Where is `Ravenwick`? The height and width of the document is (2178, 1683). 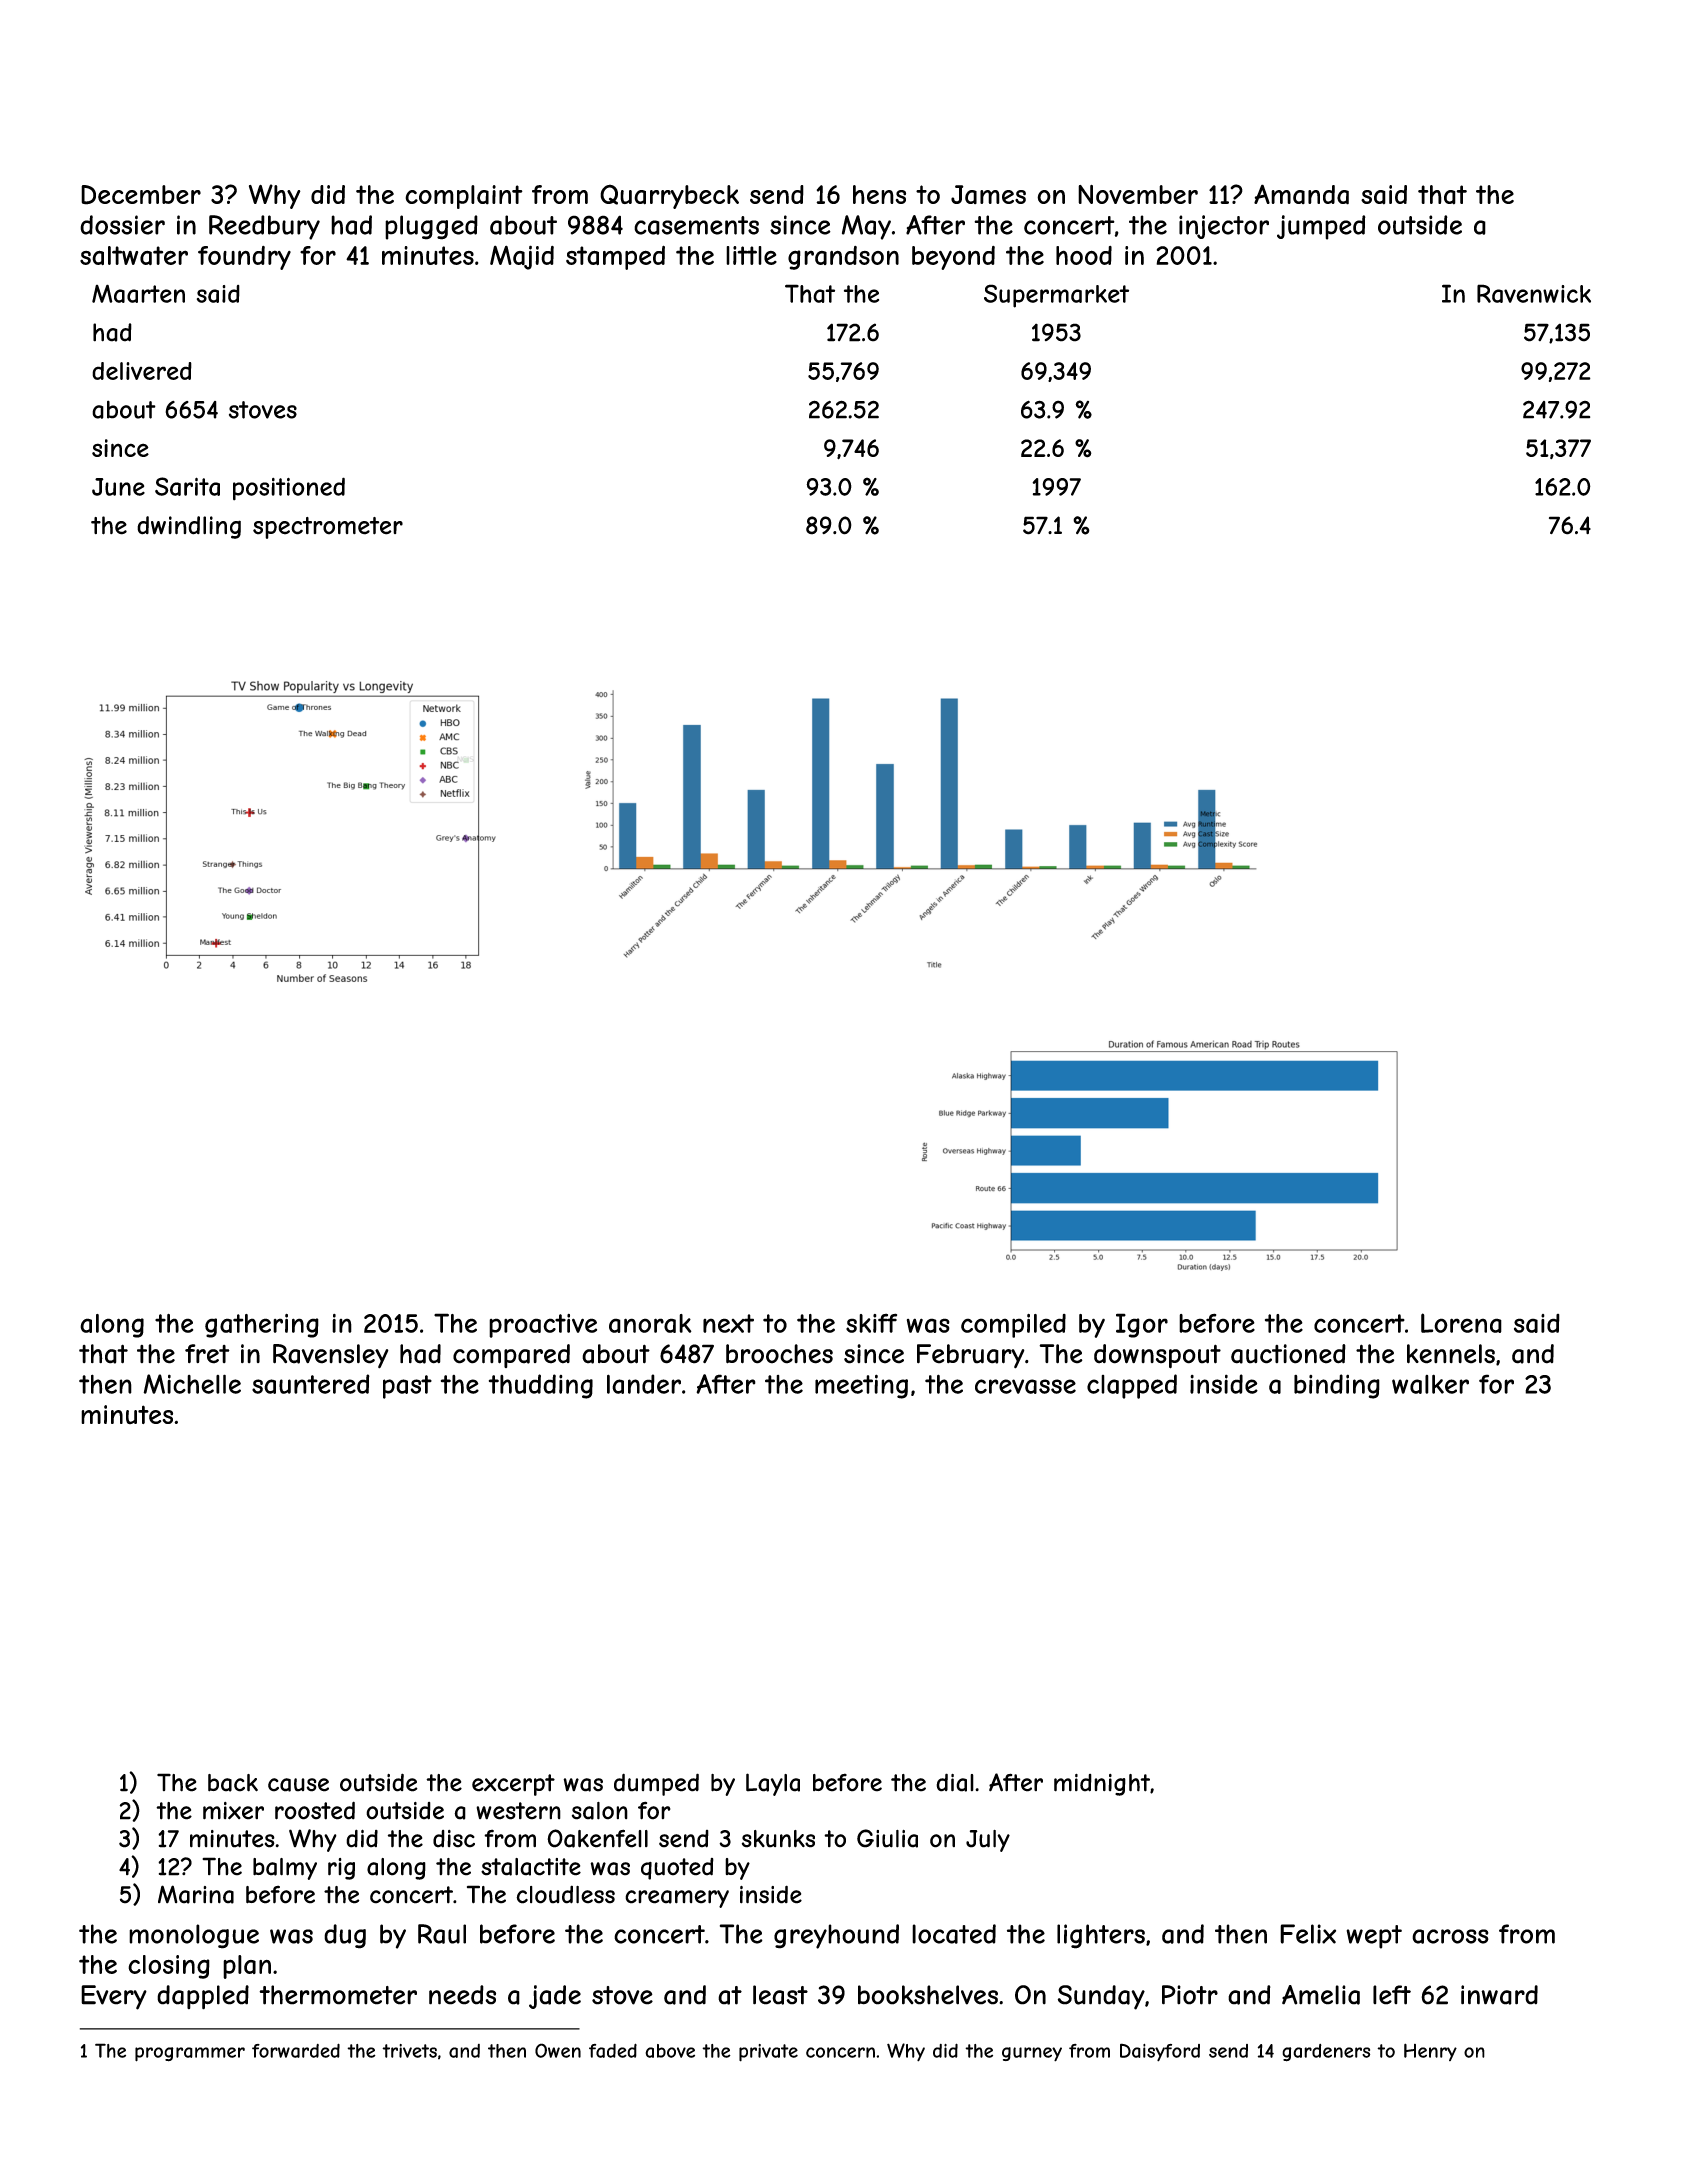 Ravenwick is located at coordinates (1534, 293).
